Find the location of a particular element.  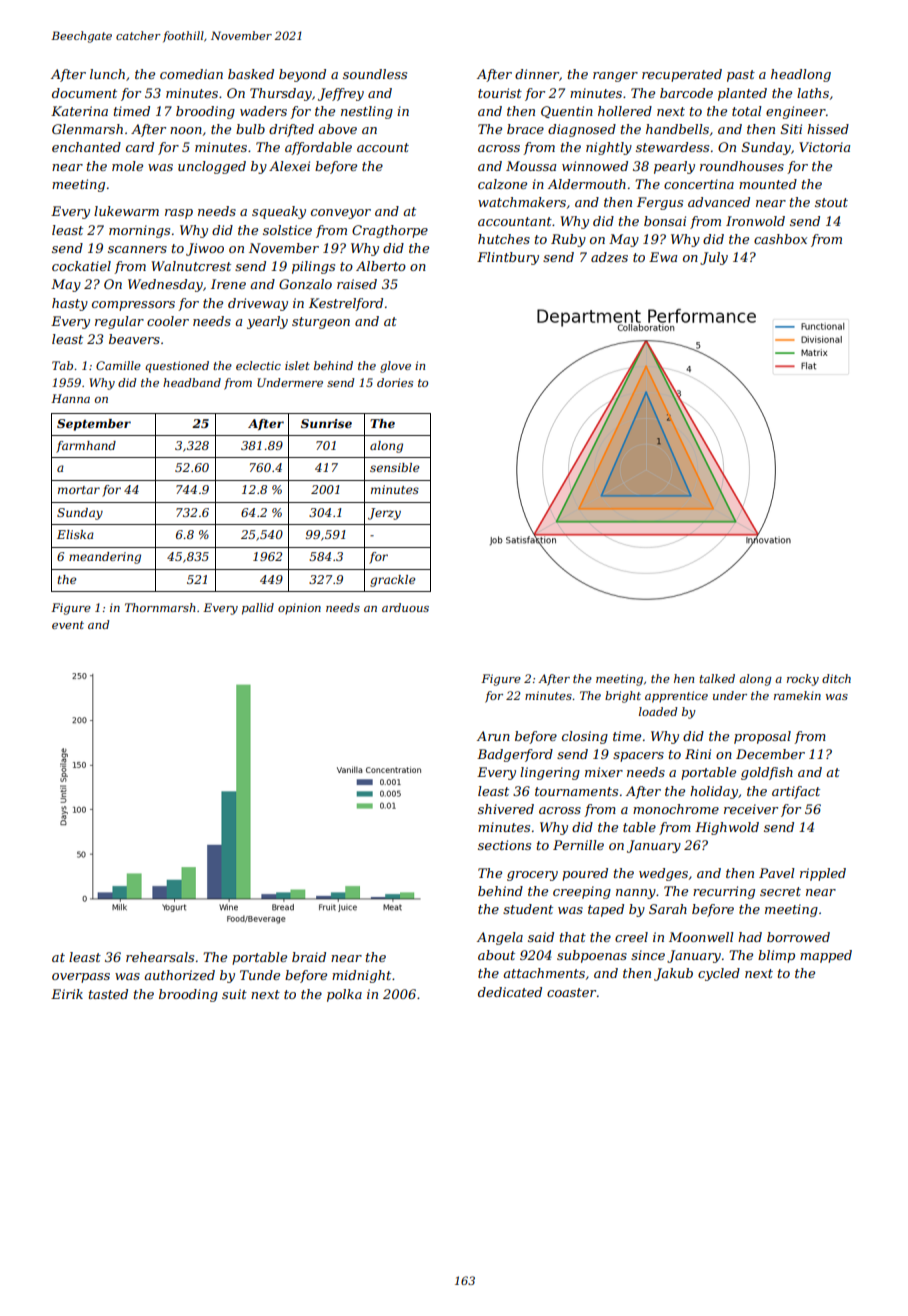

arduous is located at coordinates (405, 607).
